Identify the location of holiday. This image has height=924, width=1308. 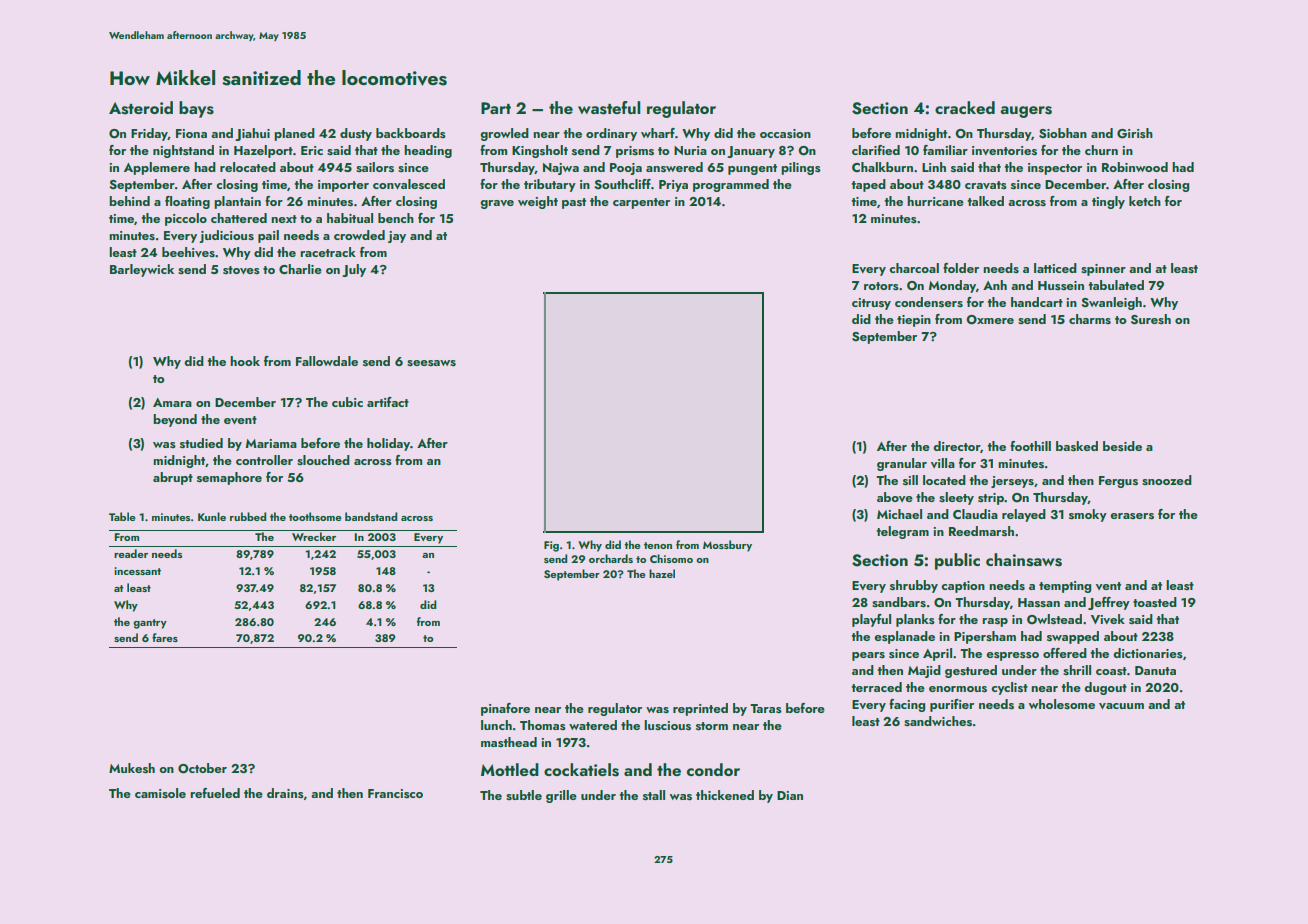
(388, 444).
